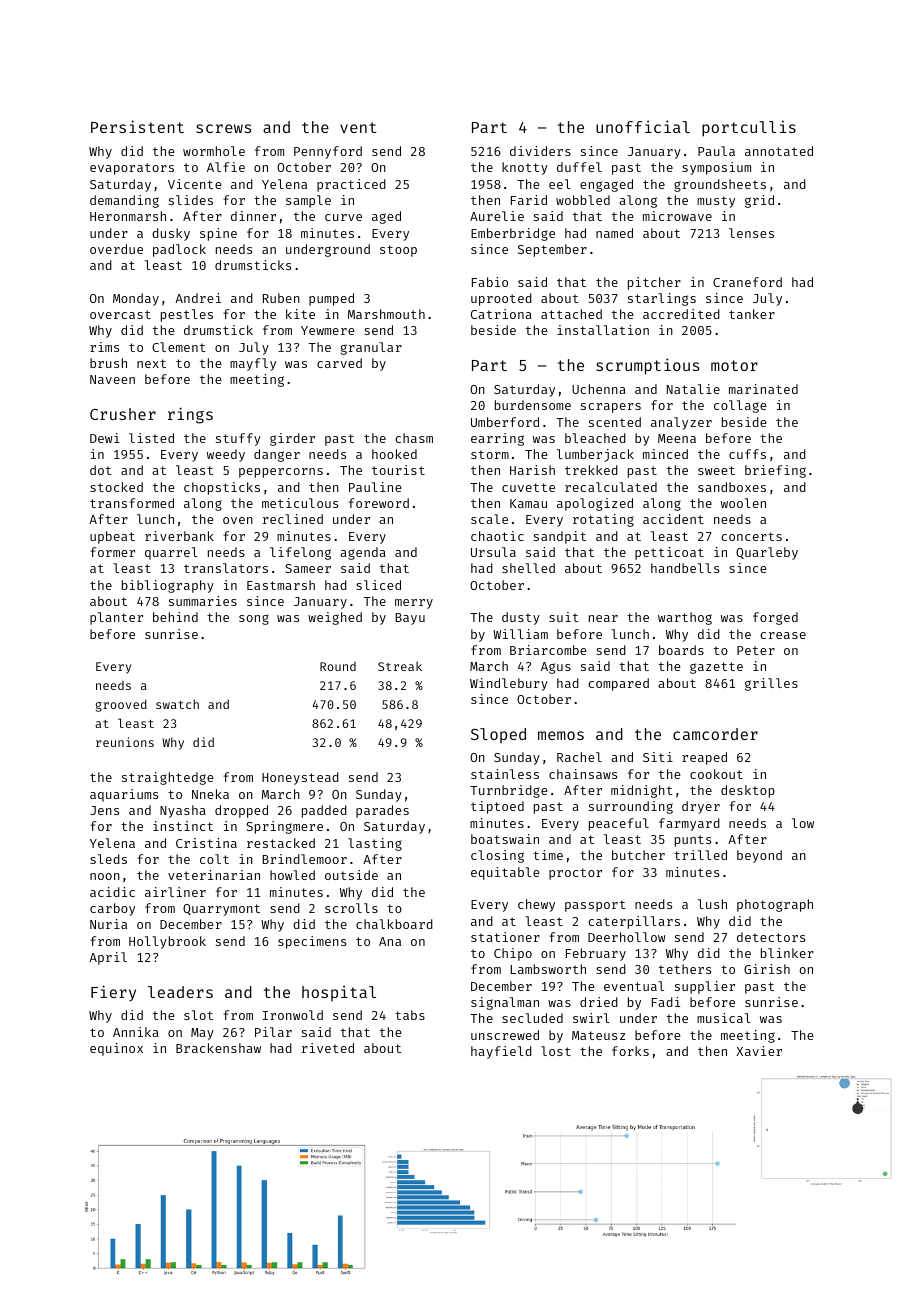 The width and height of the page is (908, 1316). Describe the element at coordinates (137, 126) in the page. I see `Persistent` at that location.
